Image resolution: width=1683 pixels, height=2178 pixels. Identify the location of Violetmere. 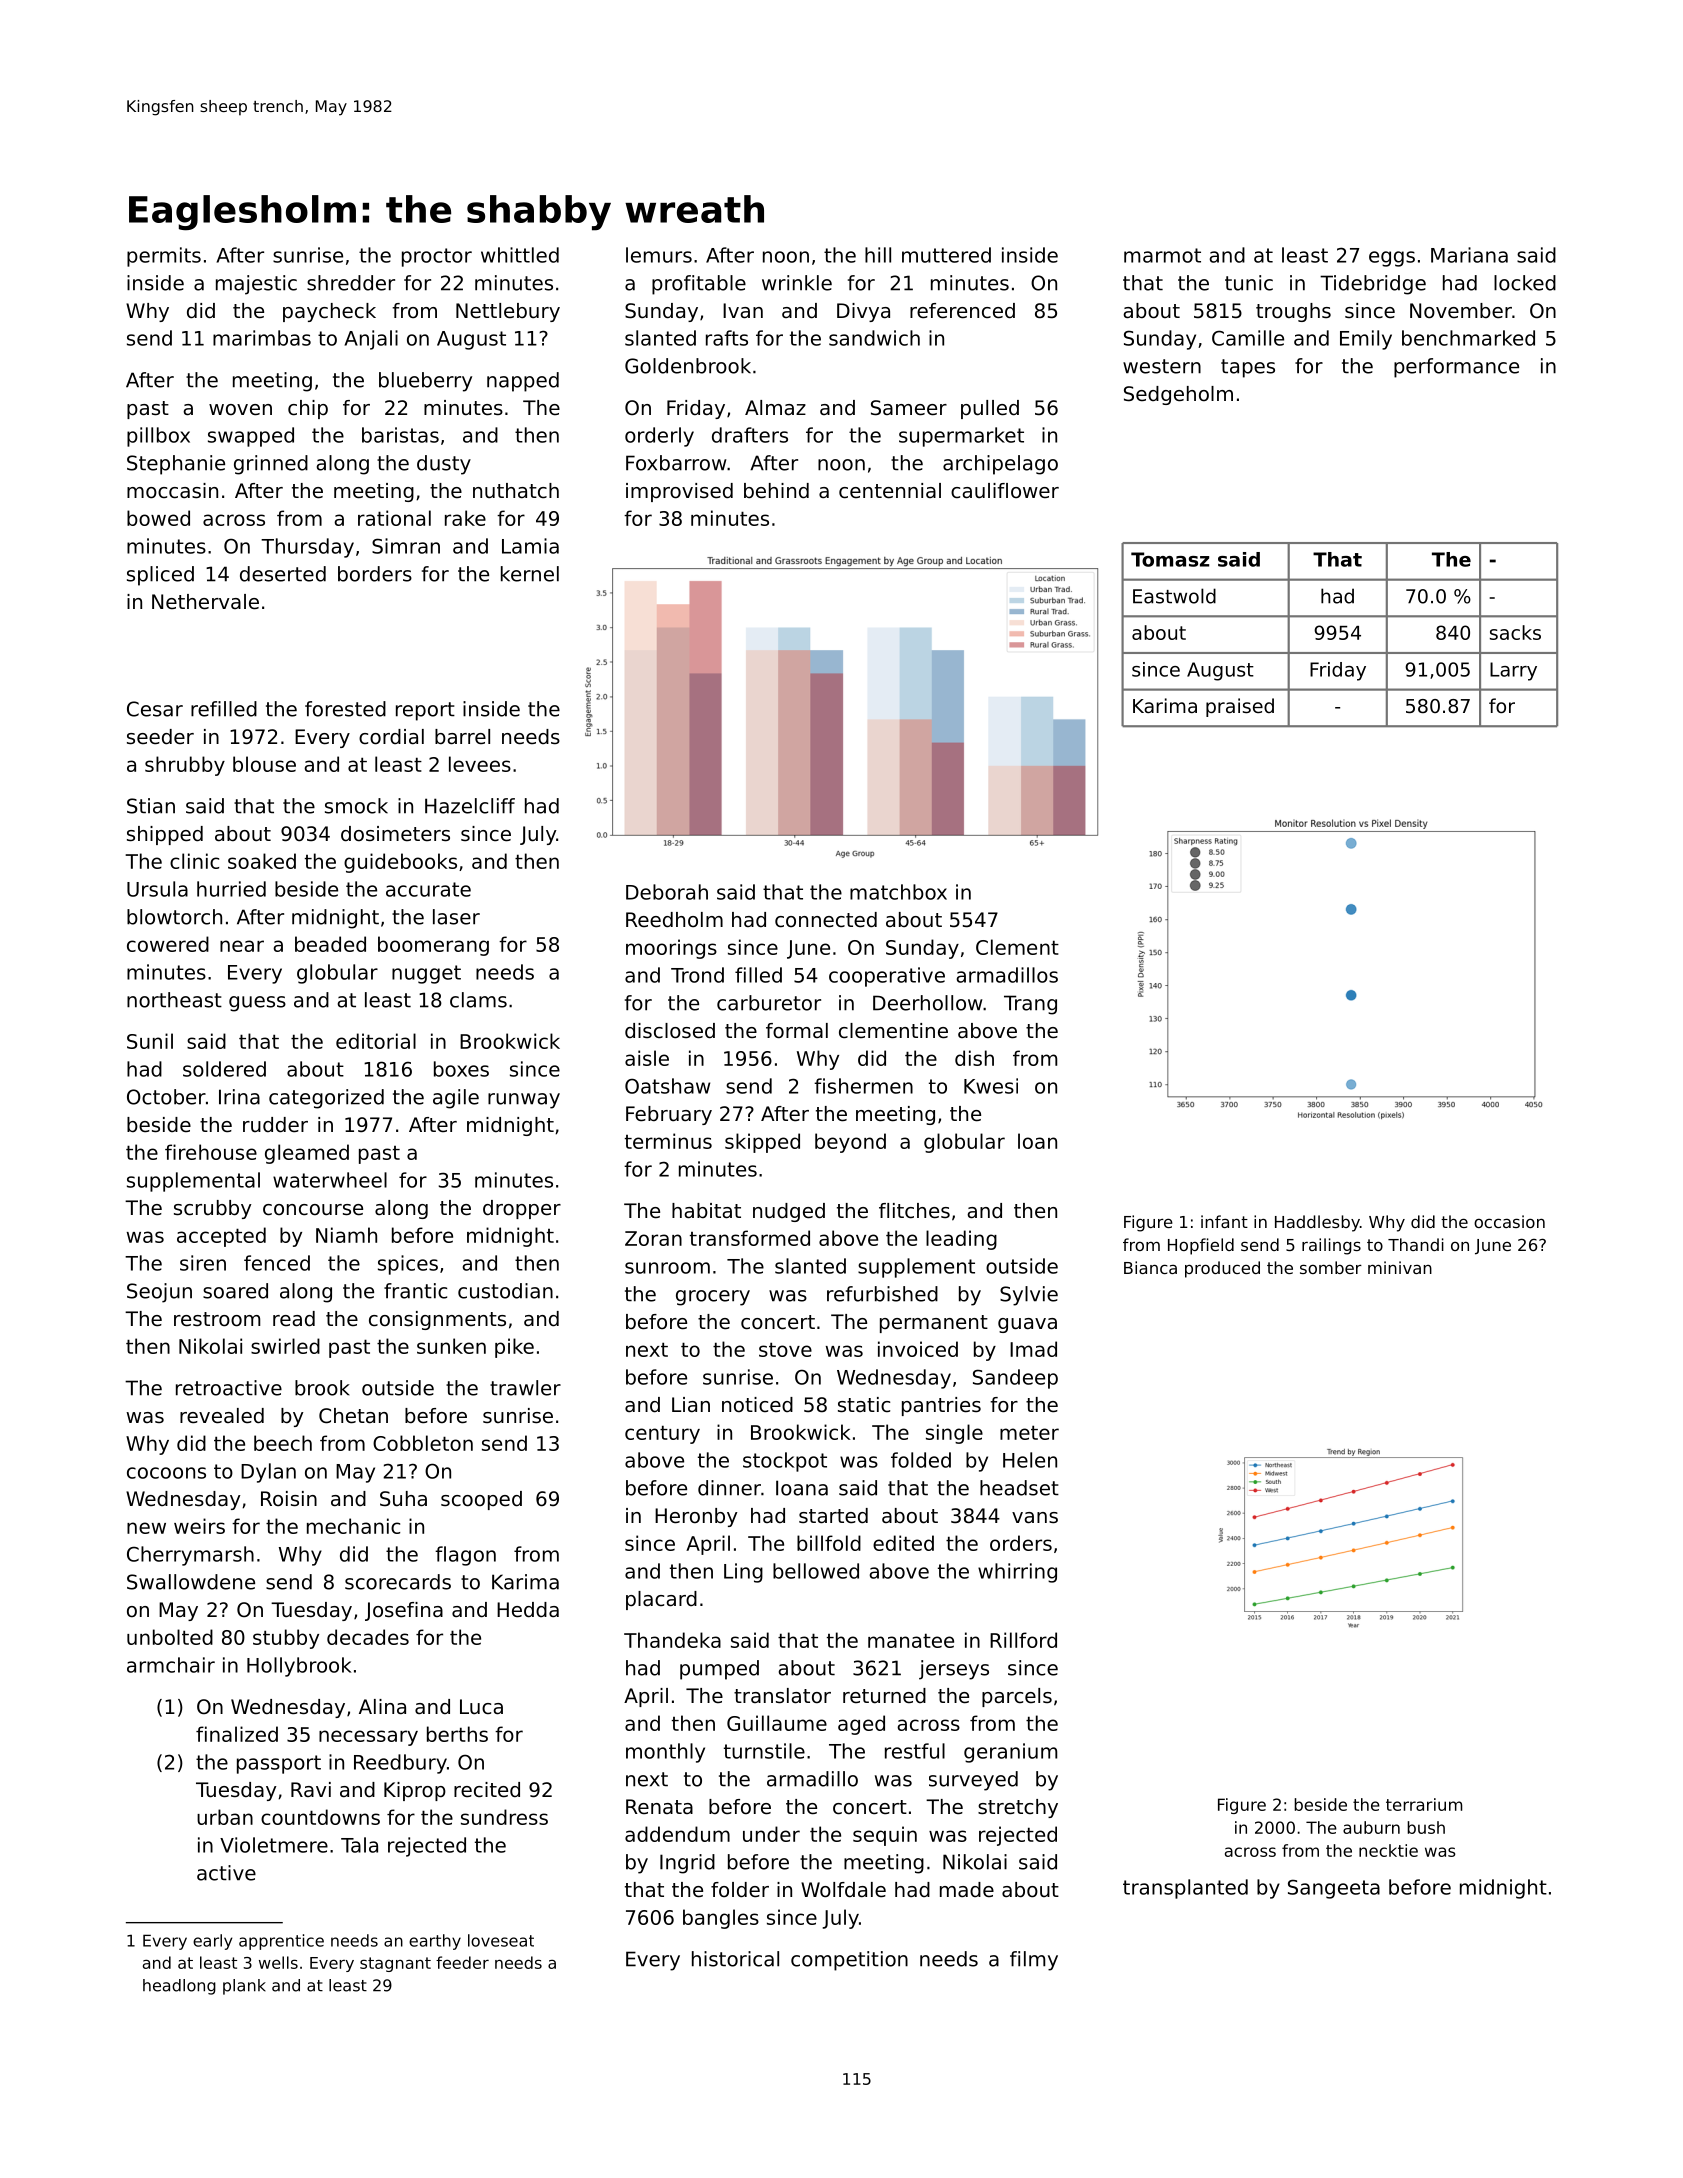
(274, 1845).
